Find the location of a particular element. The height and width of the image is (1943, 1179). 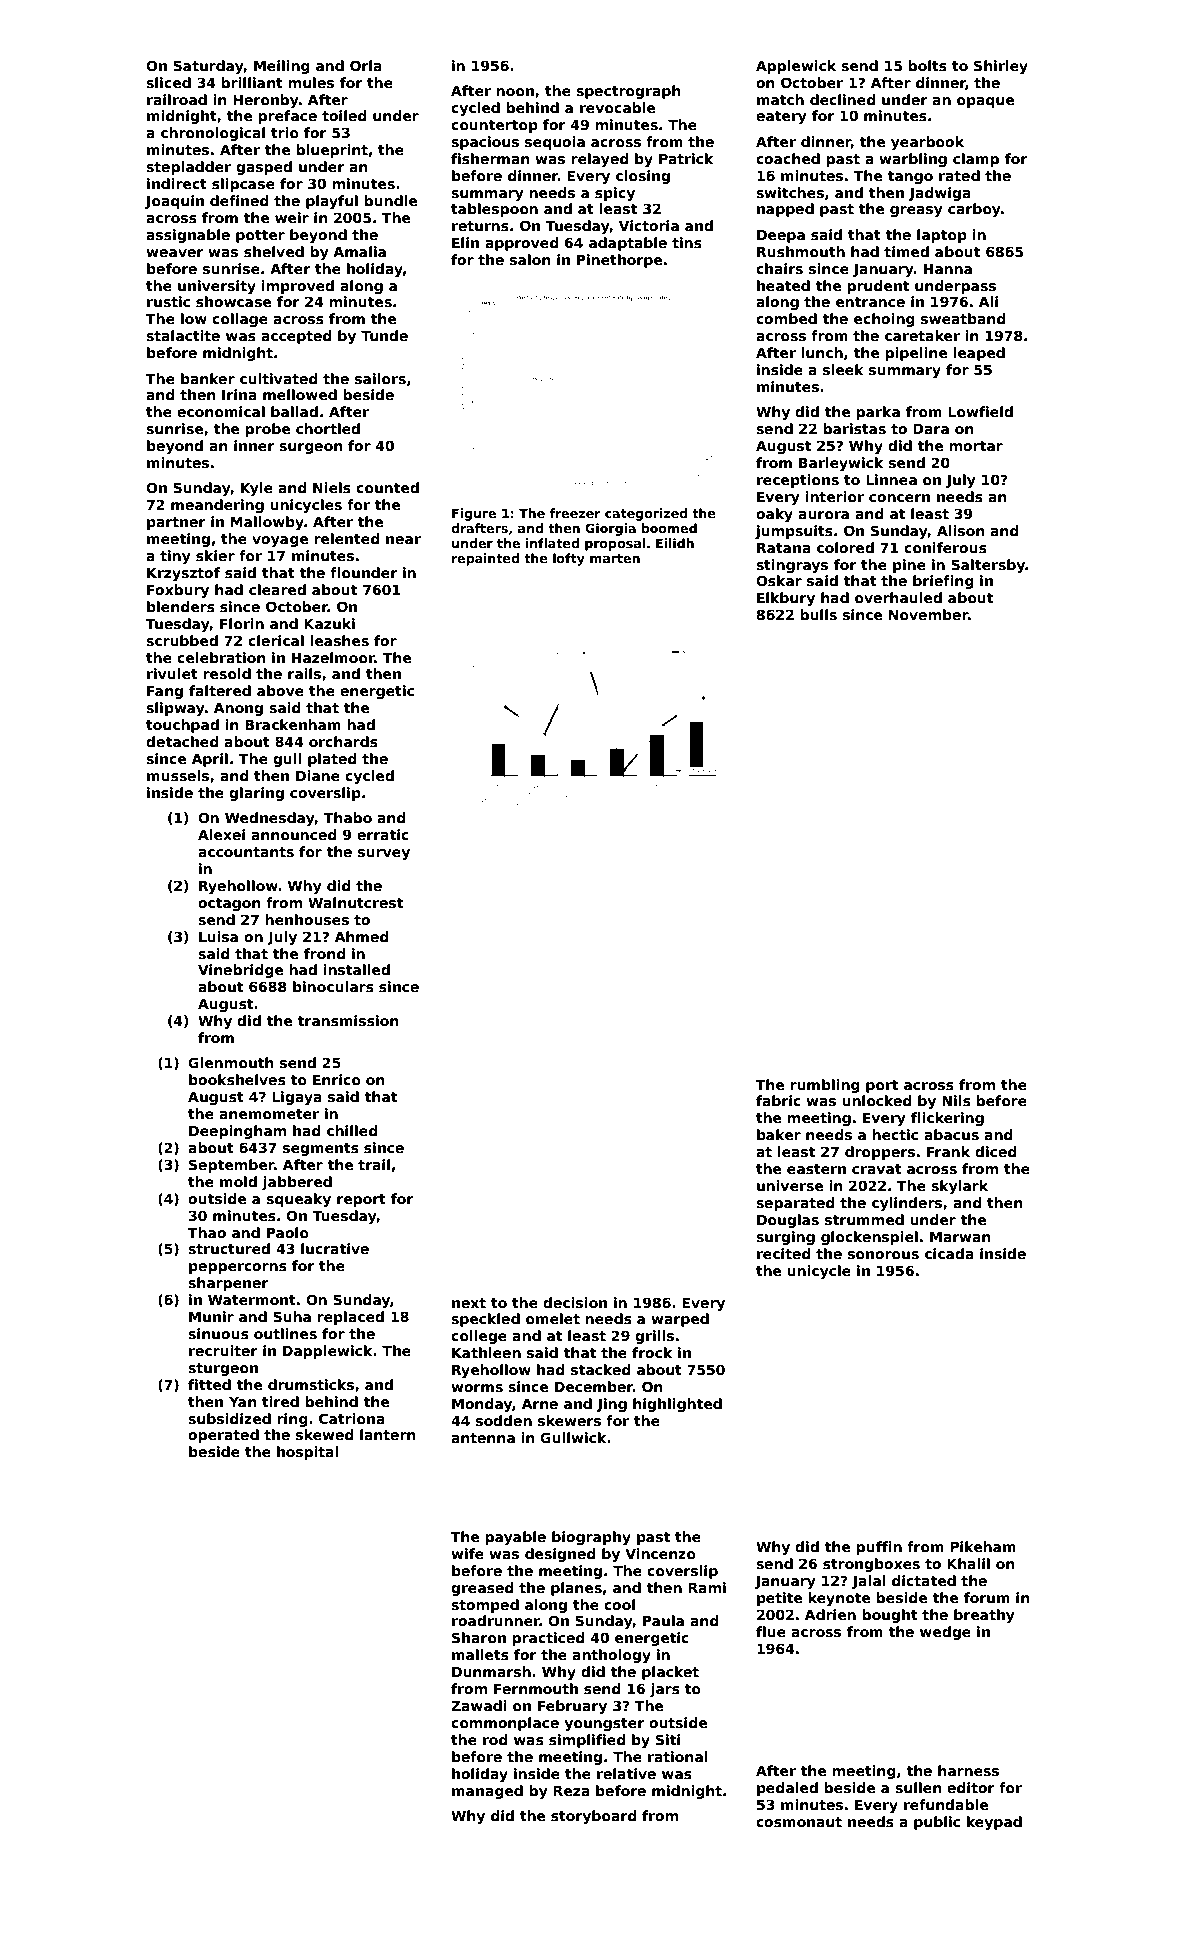

Frank is located at coordinates (948, 1151).
